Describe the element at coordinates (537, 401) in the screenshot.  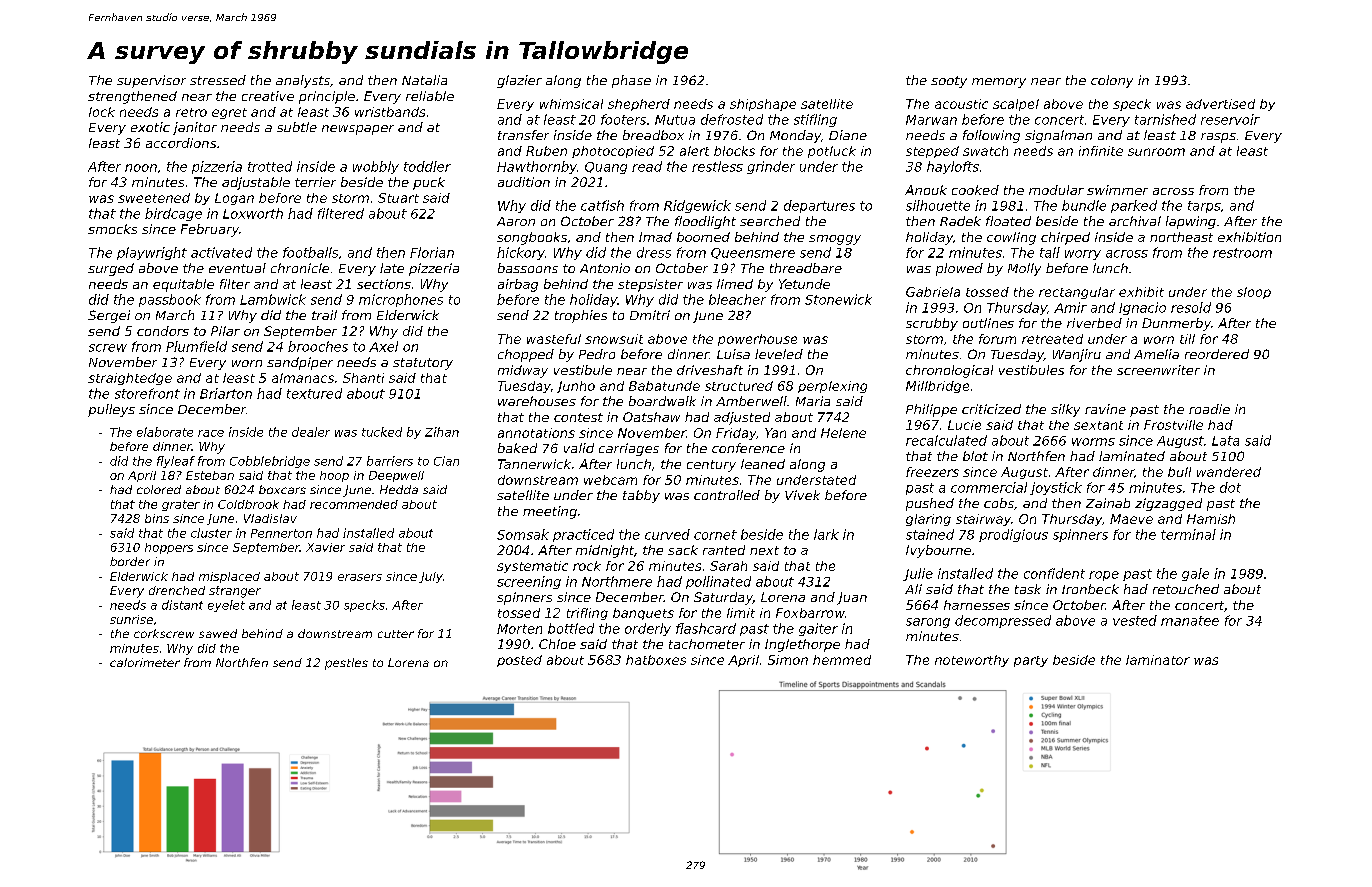
I see `warehouses` at that location.
